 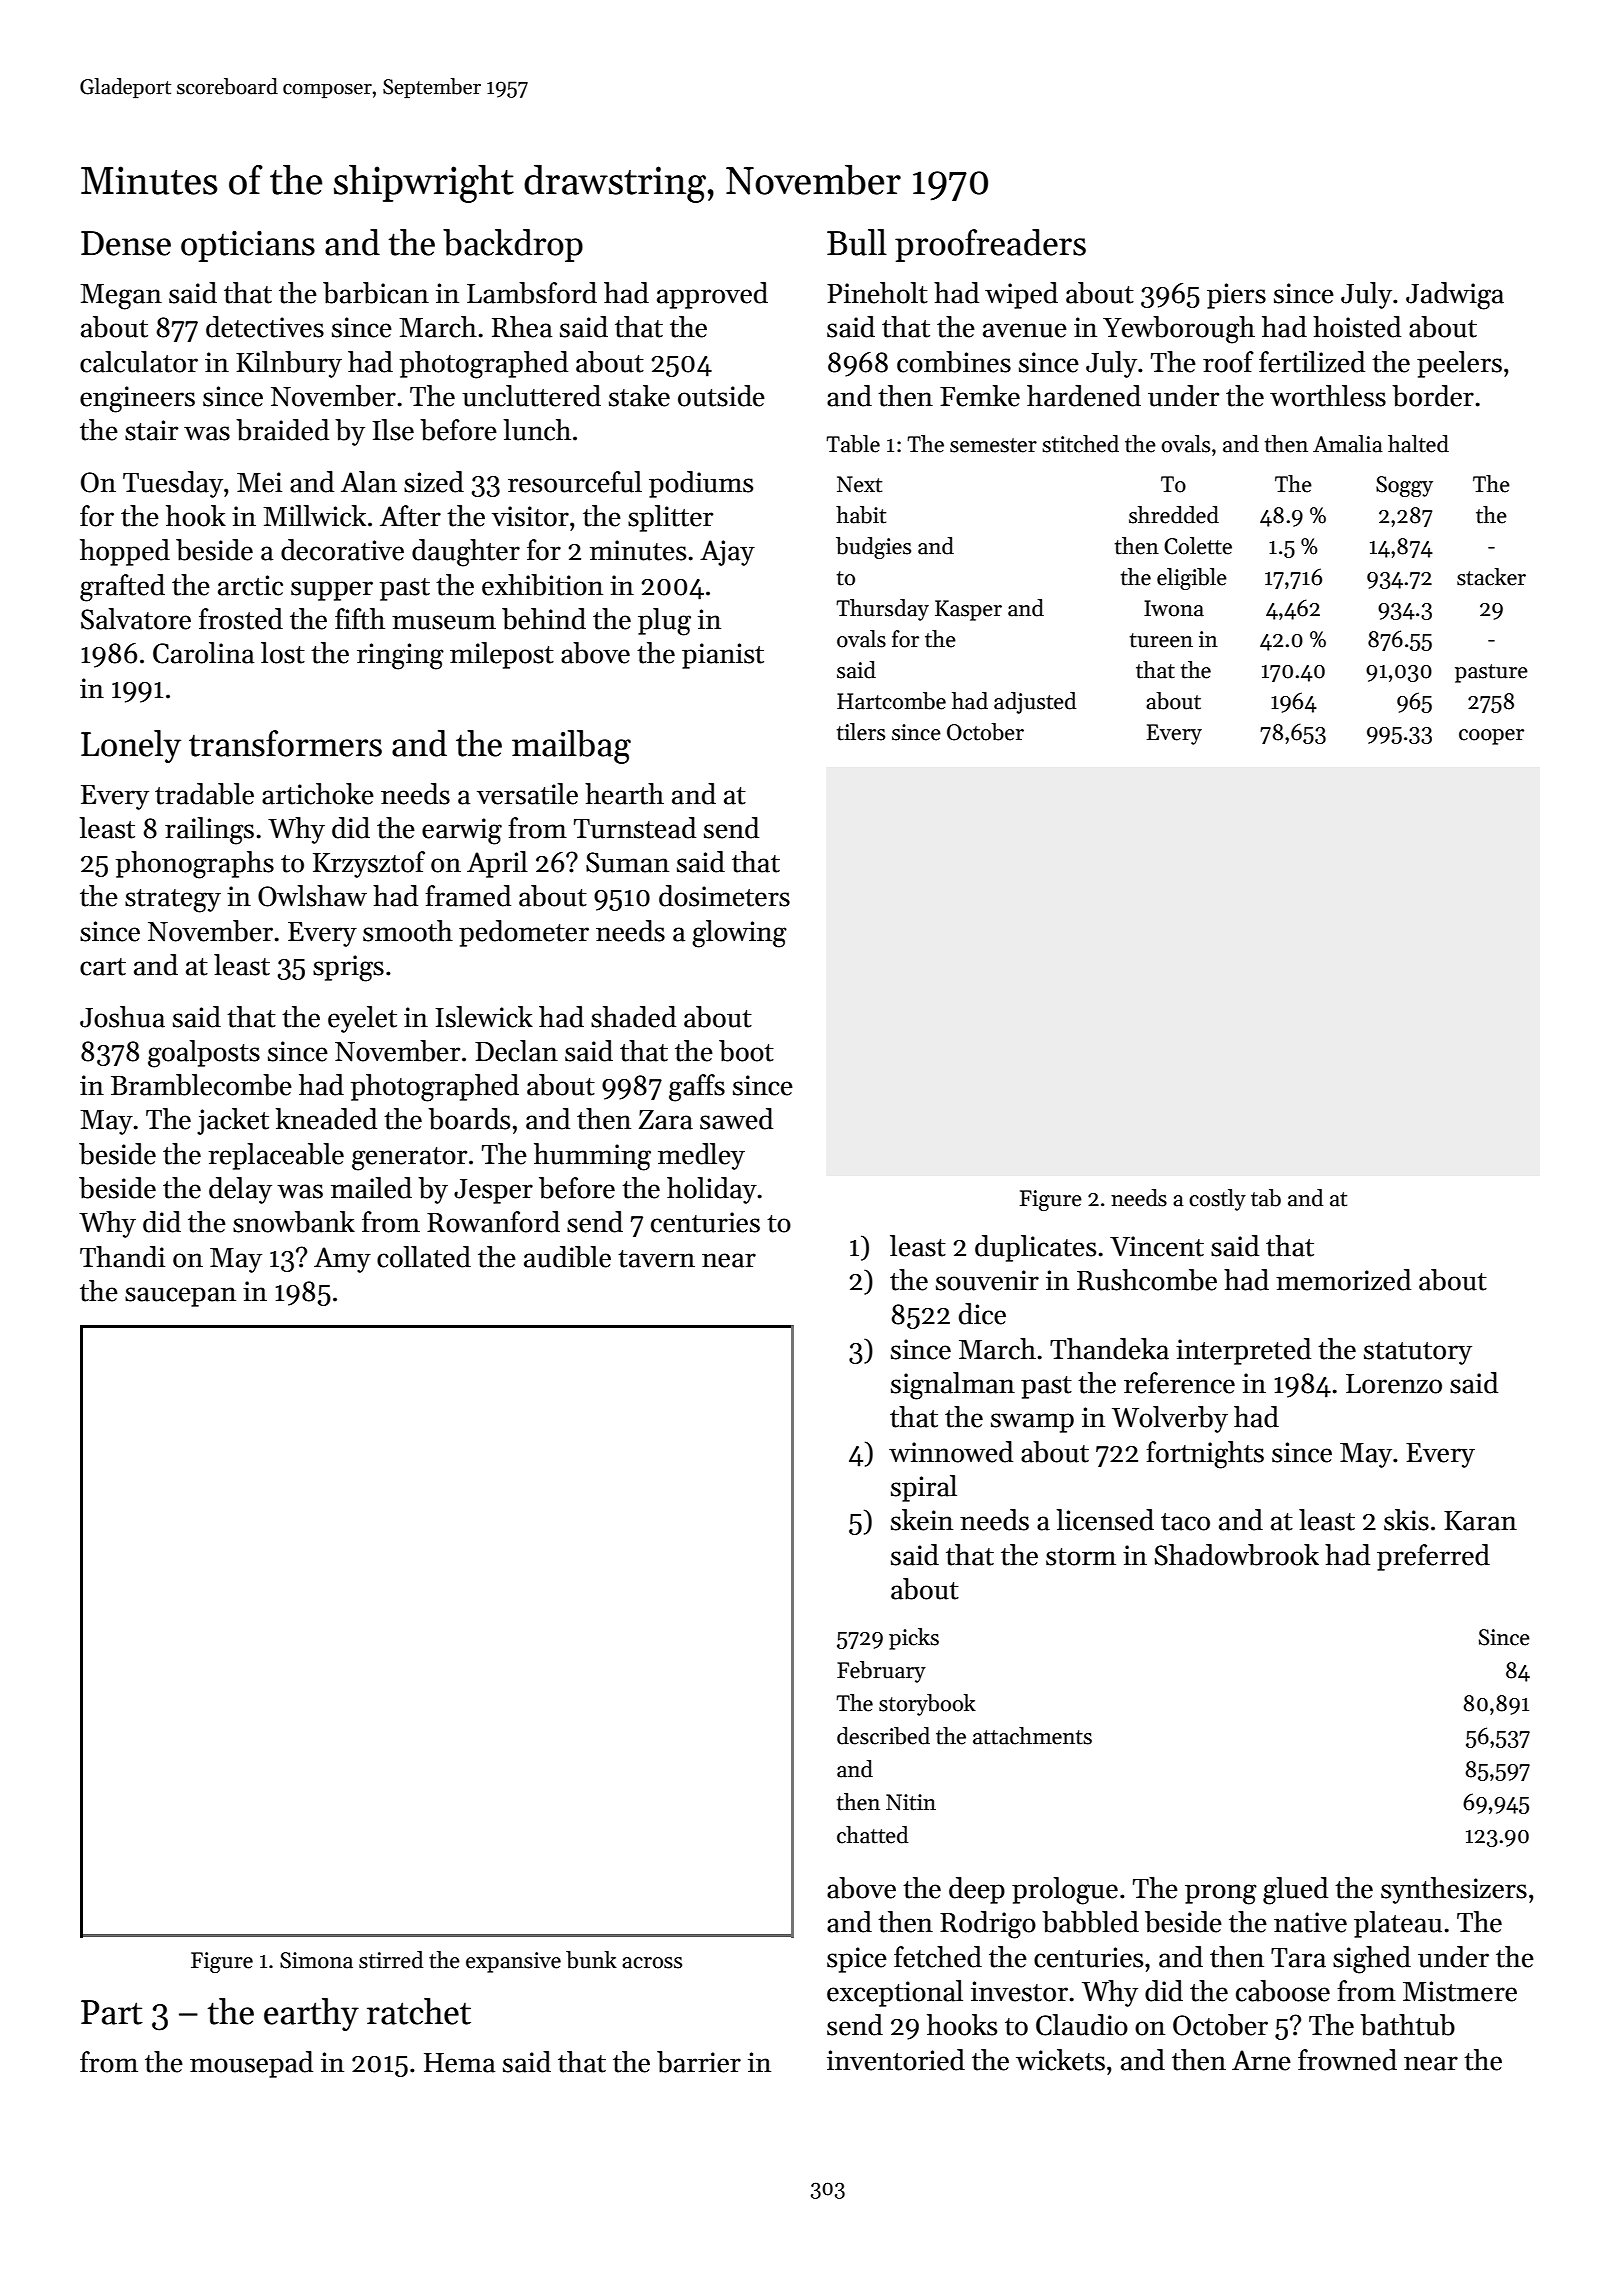 What do you see at coordinates (1491, 737) in the document?
I see `cooper` at bounding box center [1491, 737].
